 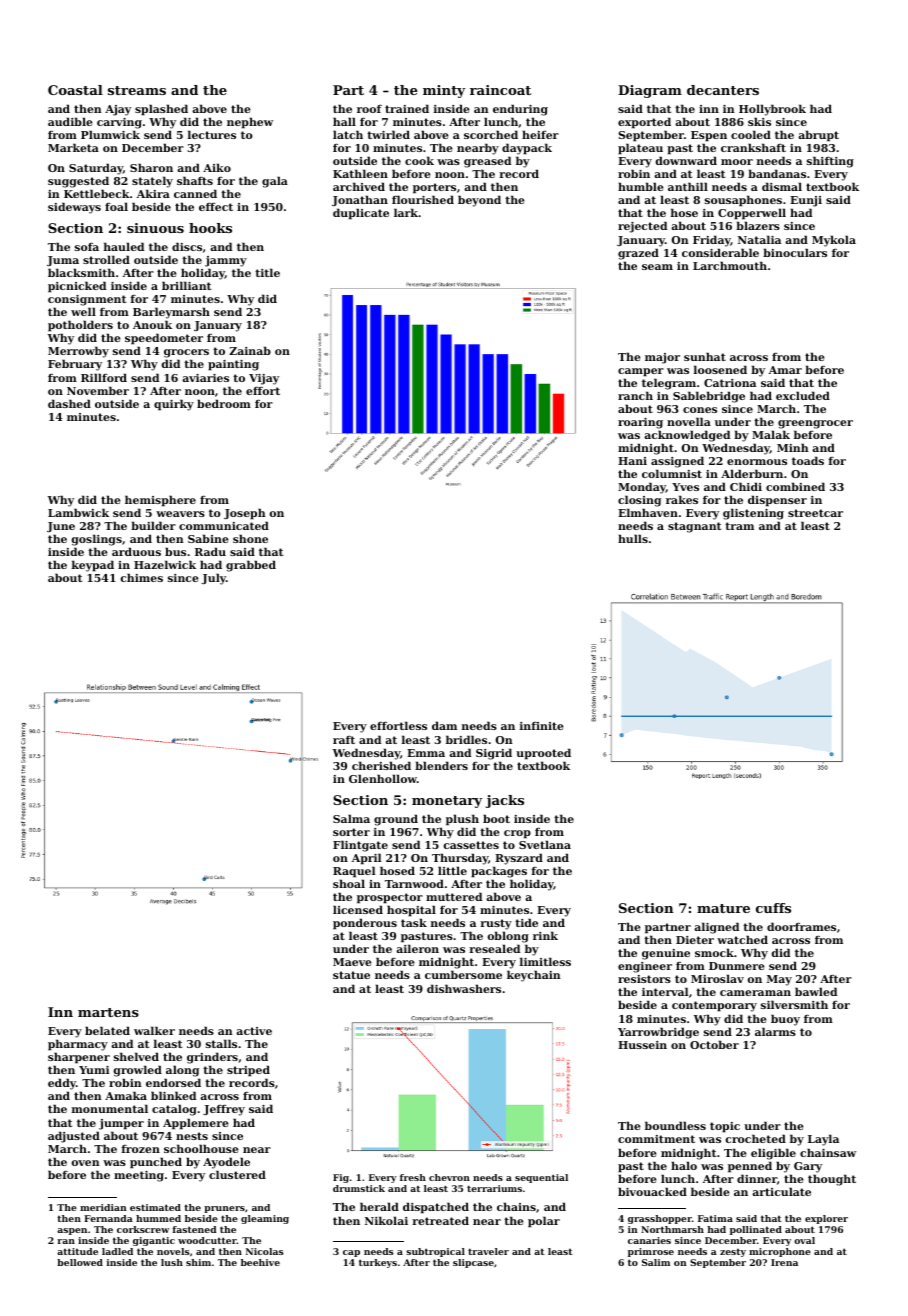 I want to click on jacks, so click(x=505, y=801).
